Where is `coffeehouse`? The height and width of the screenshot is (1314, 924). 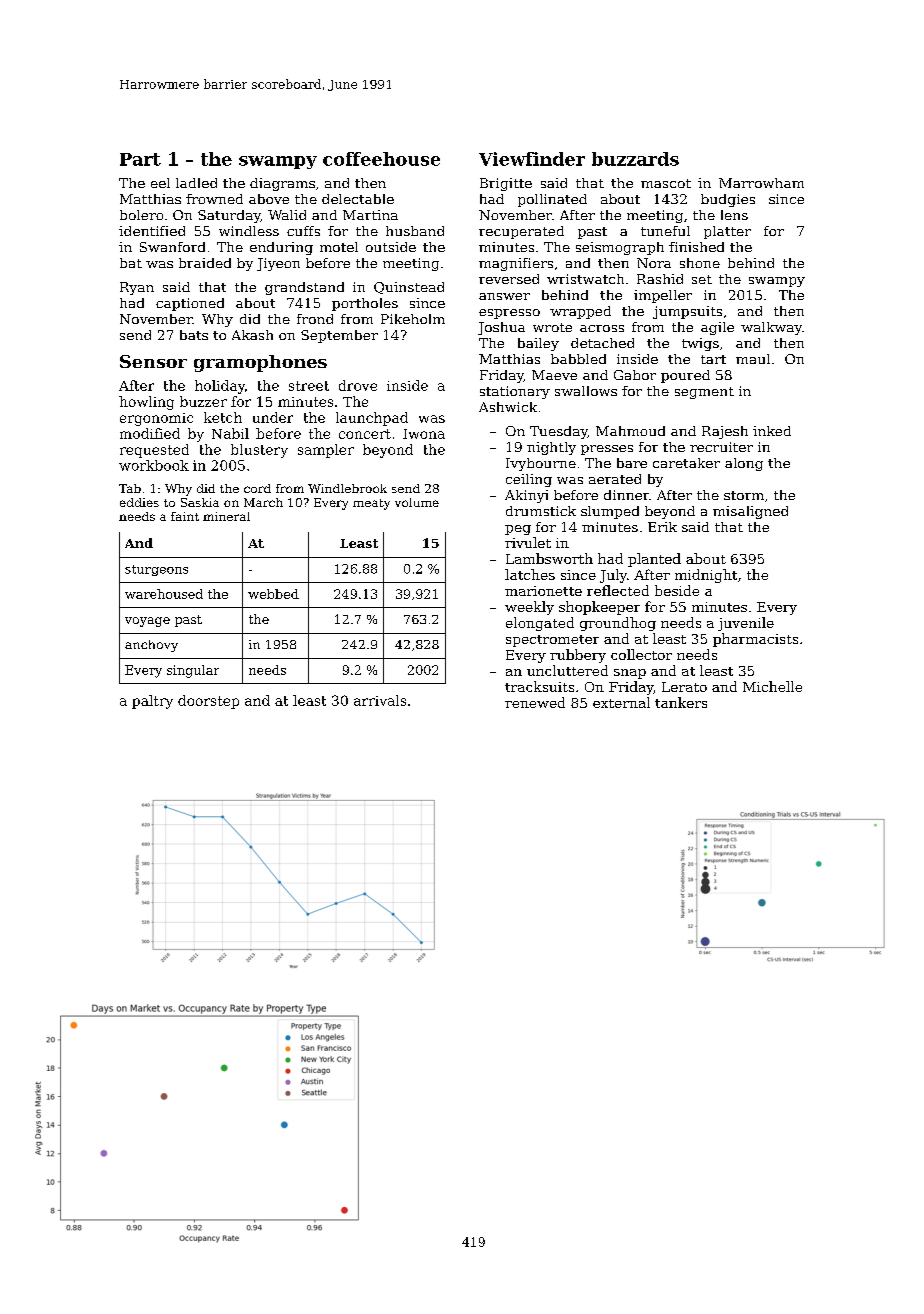
coffeehouse is located at coordinates (381, 159).
